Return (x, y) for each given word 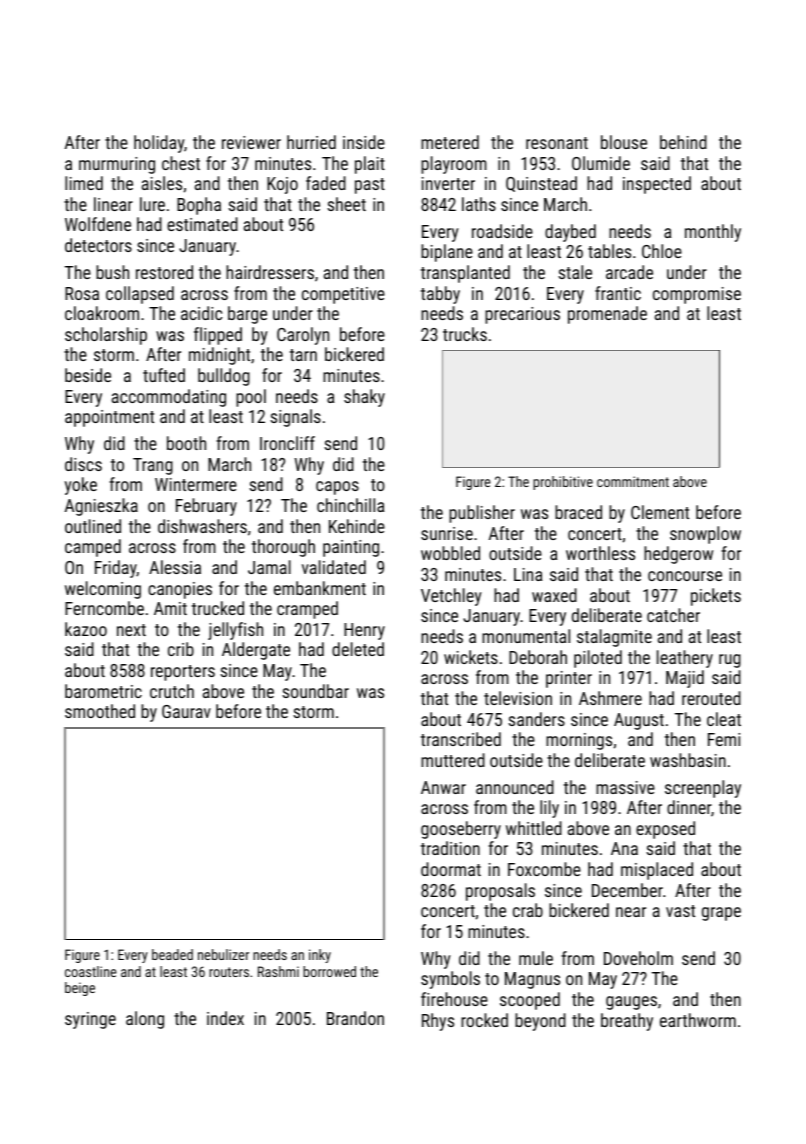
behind (683, 142)
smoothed (100, 711)
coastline (91, 971)
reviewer (251, 142)
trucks (465, 334)
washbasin (688, 760)
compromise (697, 295)
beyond (540, 1022)
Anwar (443, 787)
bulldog (224, 377)
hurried (311, 142)
